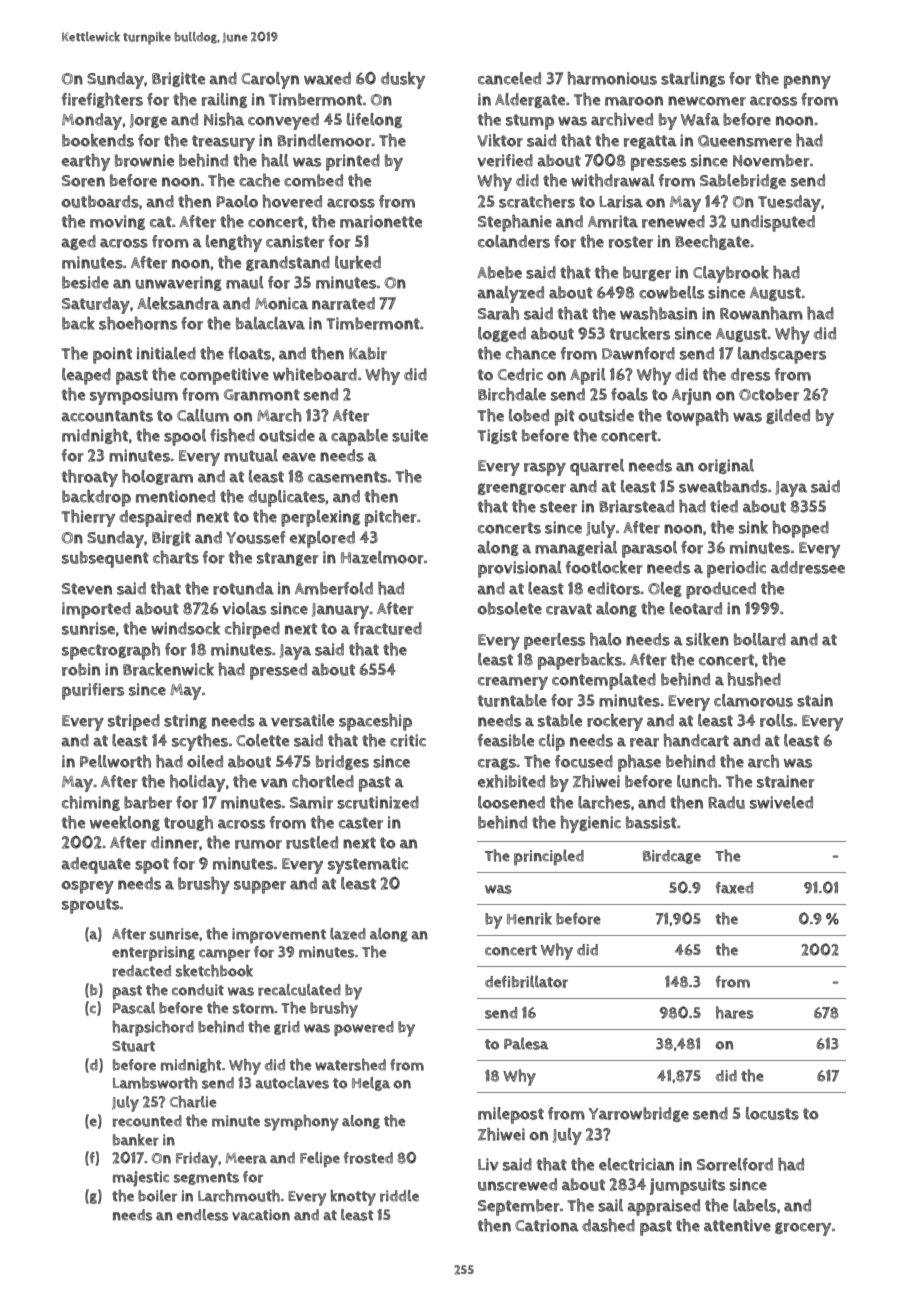 The height and width of the screenshot is (1316, 908). Describe the element at coordinates (96, 865) in the screenshot. I see `adequate` at that location.
